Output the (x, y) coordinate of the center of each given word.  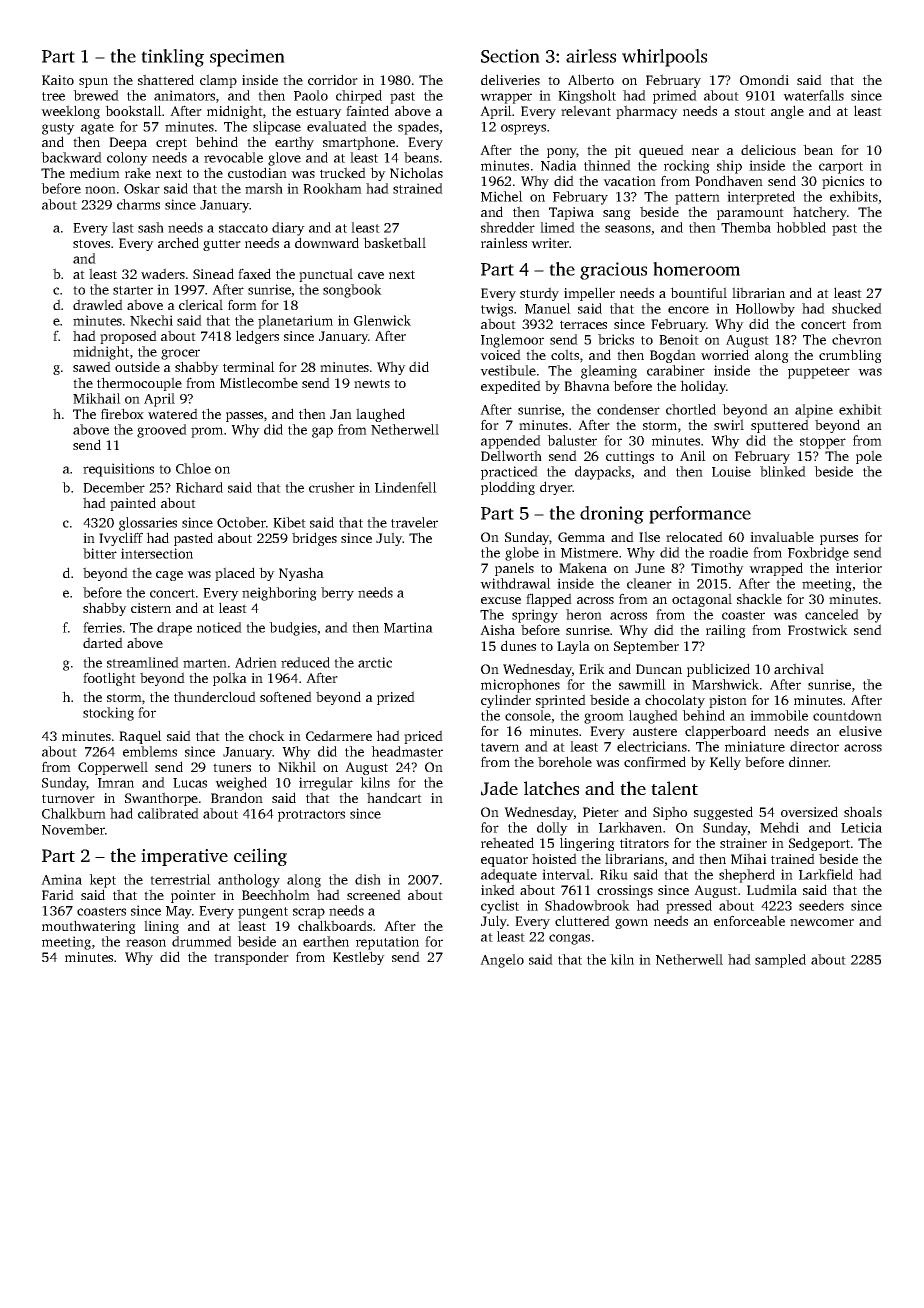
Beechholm (276, 894)
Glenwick (382, 320)
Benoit (679, 339)
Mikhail (97, 398)
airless (591, 56)
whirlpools (664, 58)
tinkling (172, 58)
